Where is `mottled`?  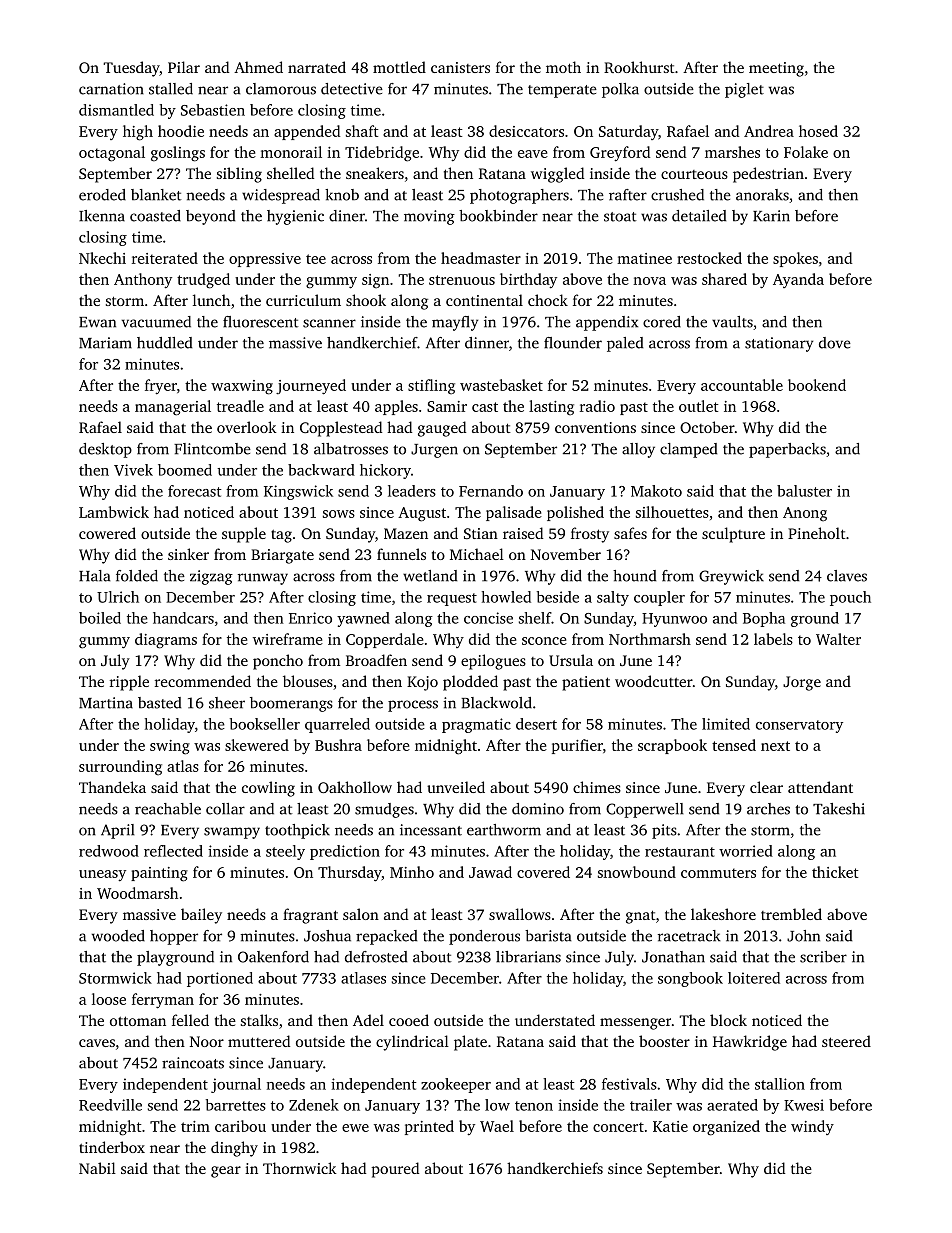 mottled is located at coordinates (399, 67).
